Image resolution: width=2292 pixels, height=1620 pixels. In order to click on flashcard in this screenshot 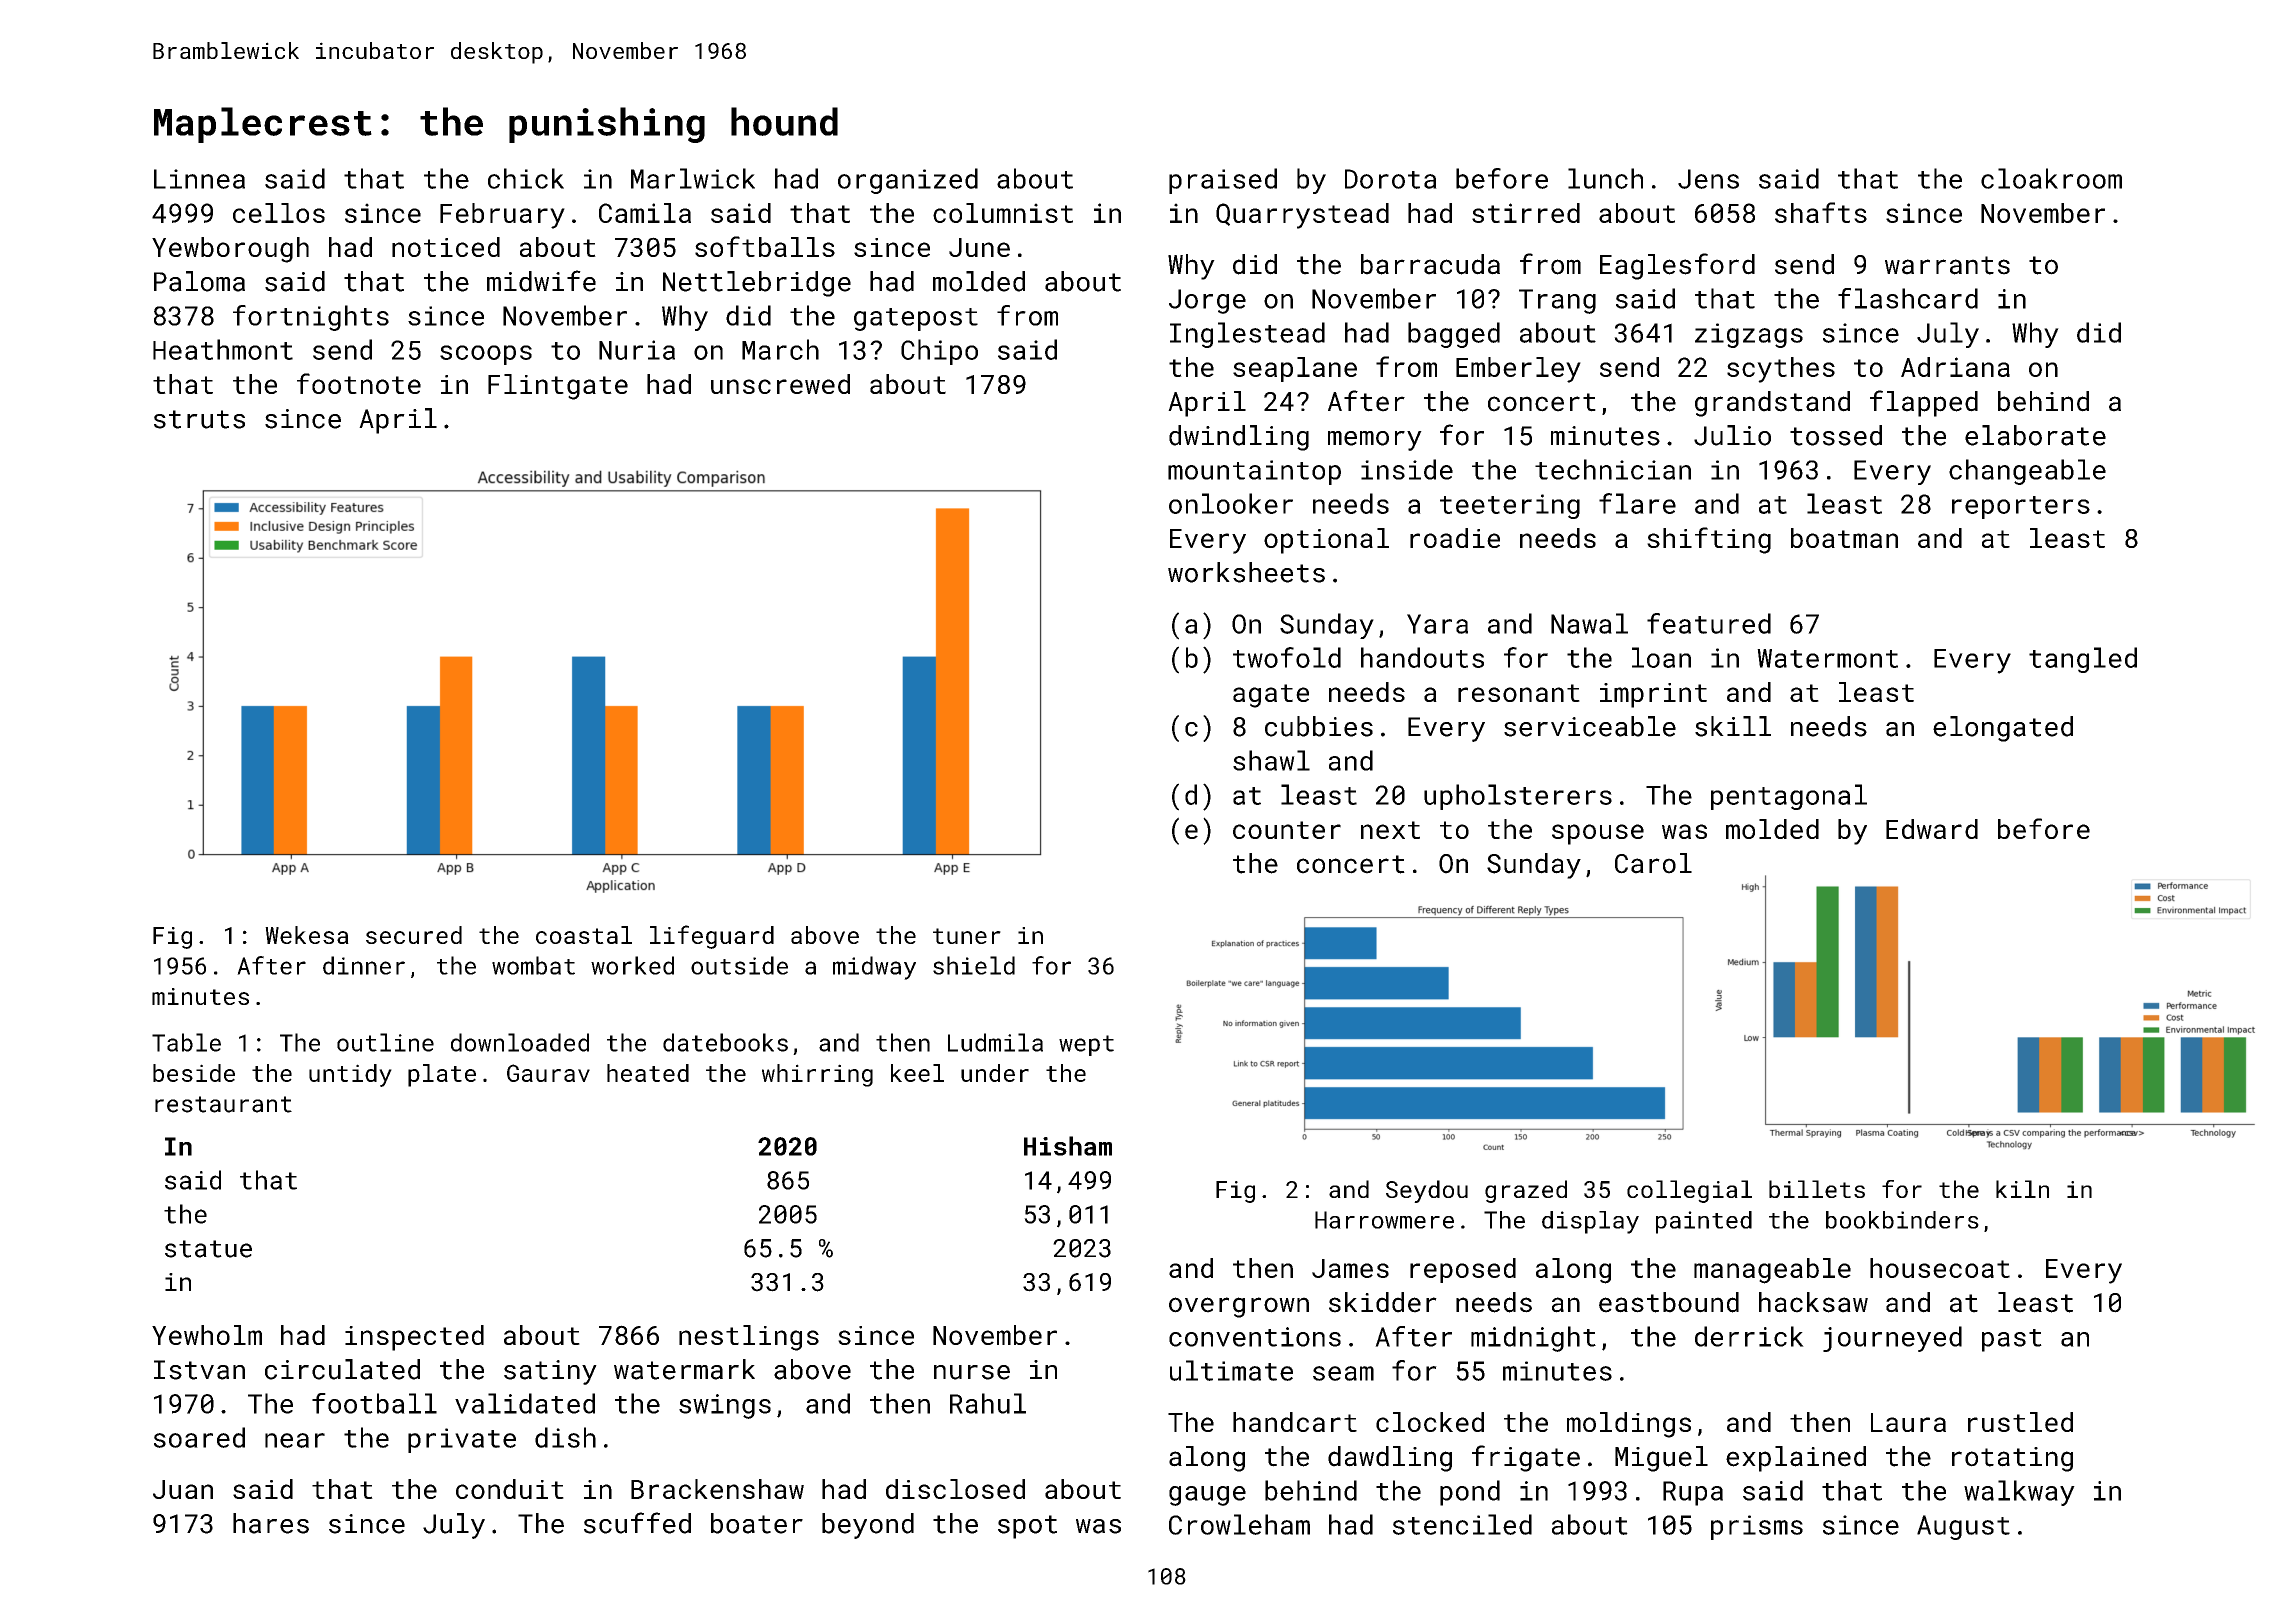, I will do `click(1908, 298)`.
